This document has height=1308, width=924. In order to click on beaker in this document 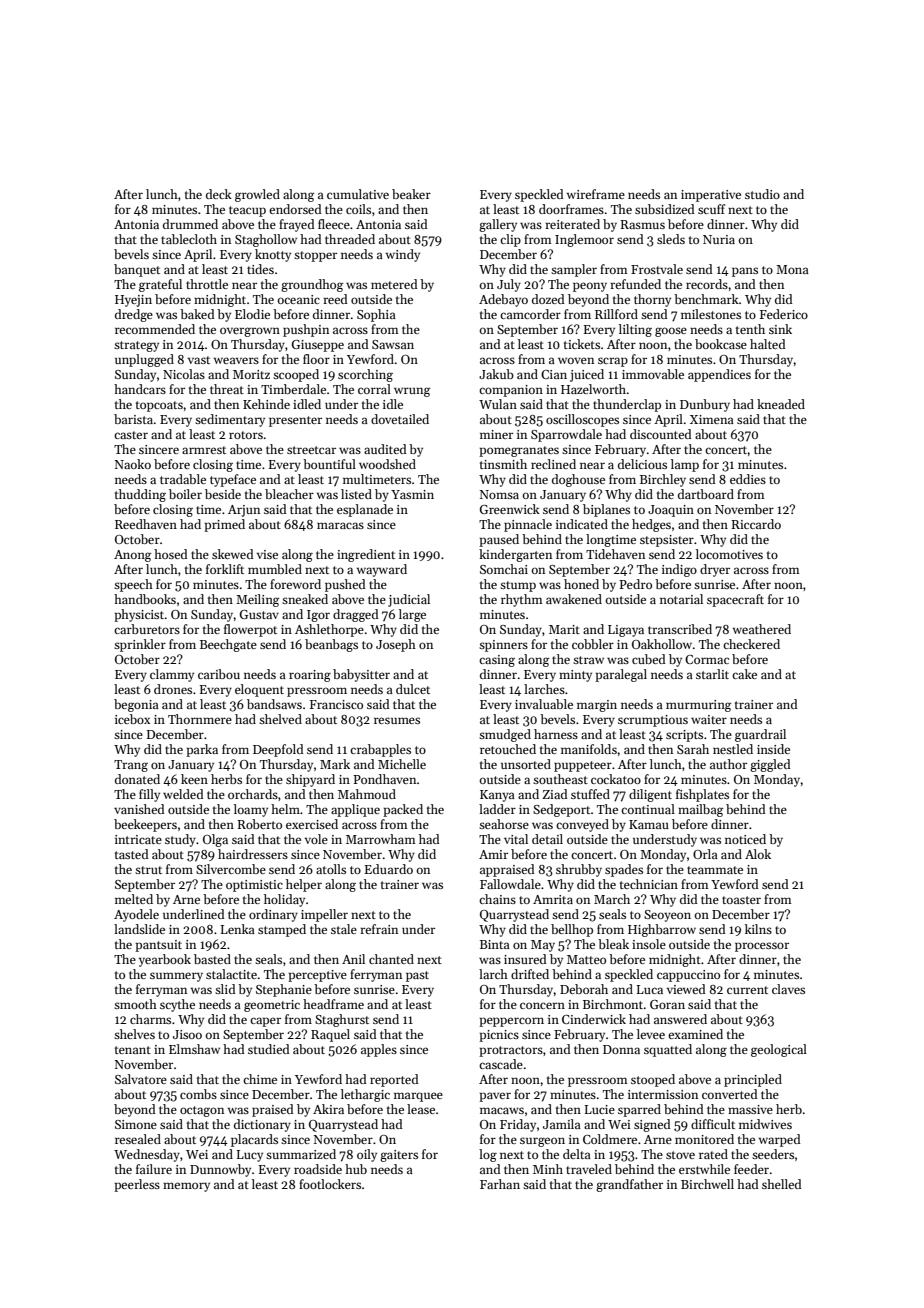, I will do `click(411, 194)`.
